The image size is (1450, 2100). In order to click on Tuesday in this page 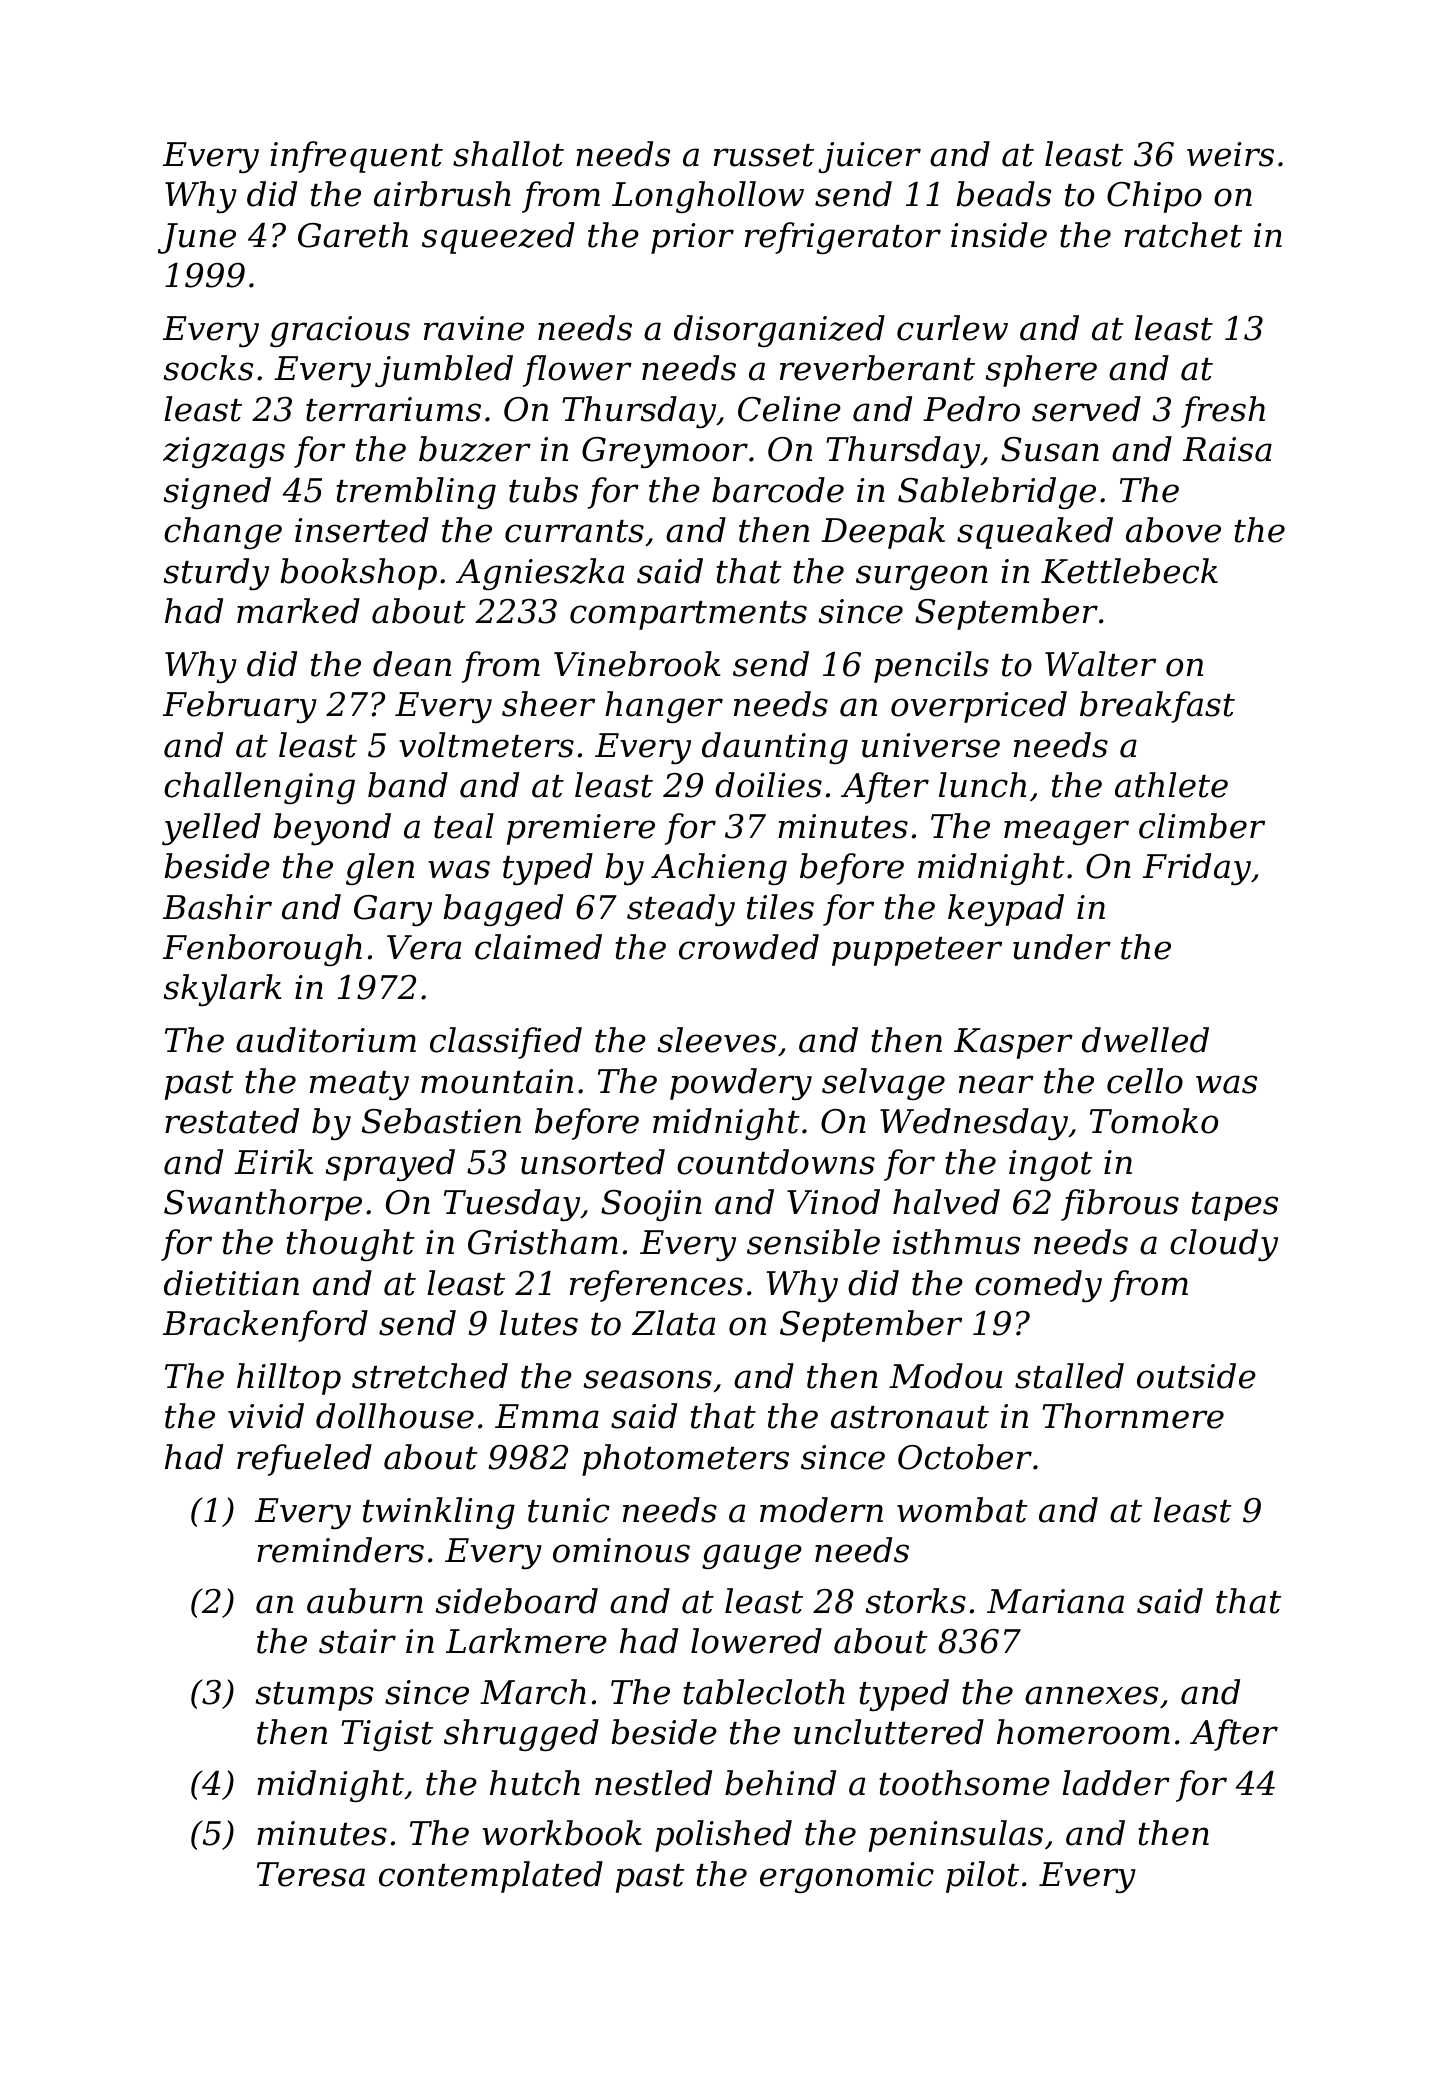, I will do `click(512, 1205)`.
